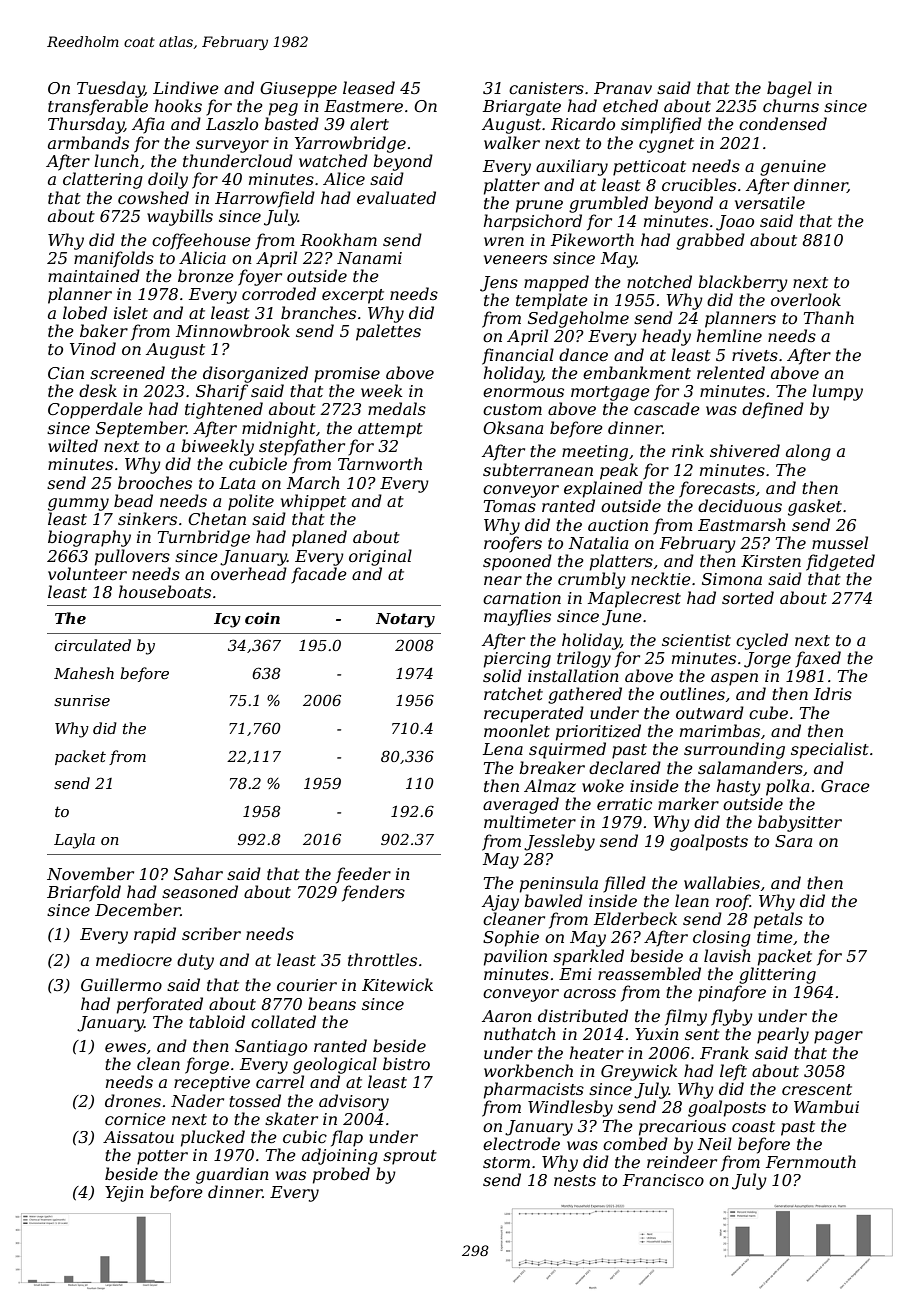  What do you see at coordinates (217, 1021) in the image?
I see `tabloid` at bounding box center [217, 1021].
